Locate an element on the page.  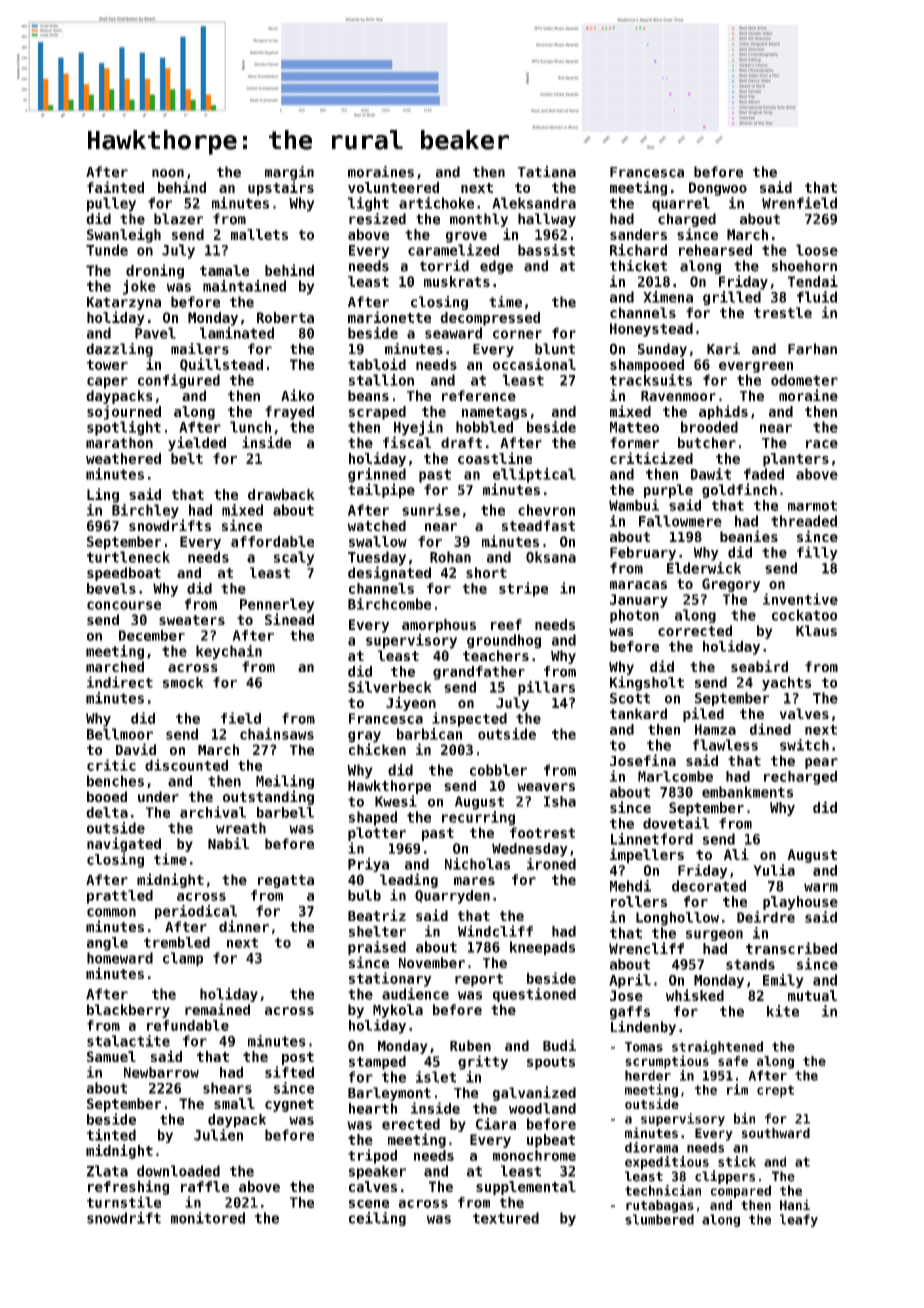
spouts is located at coordinates (551, 1063).
